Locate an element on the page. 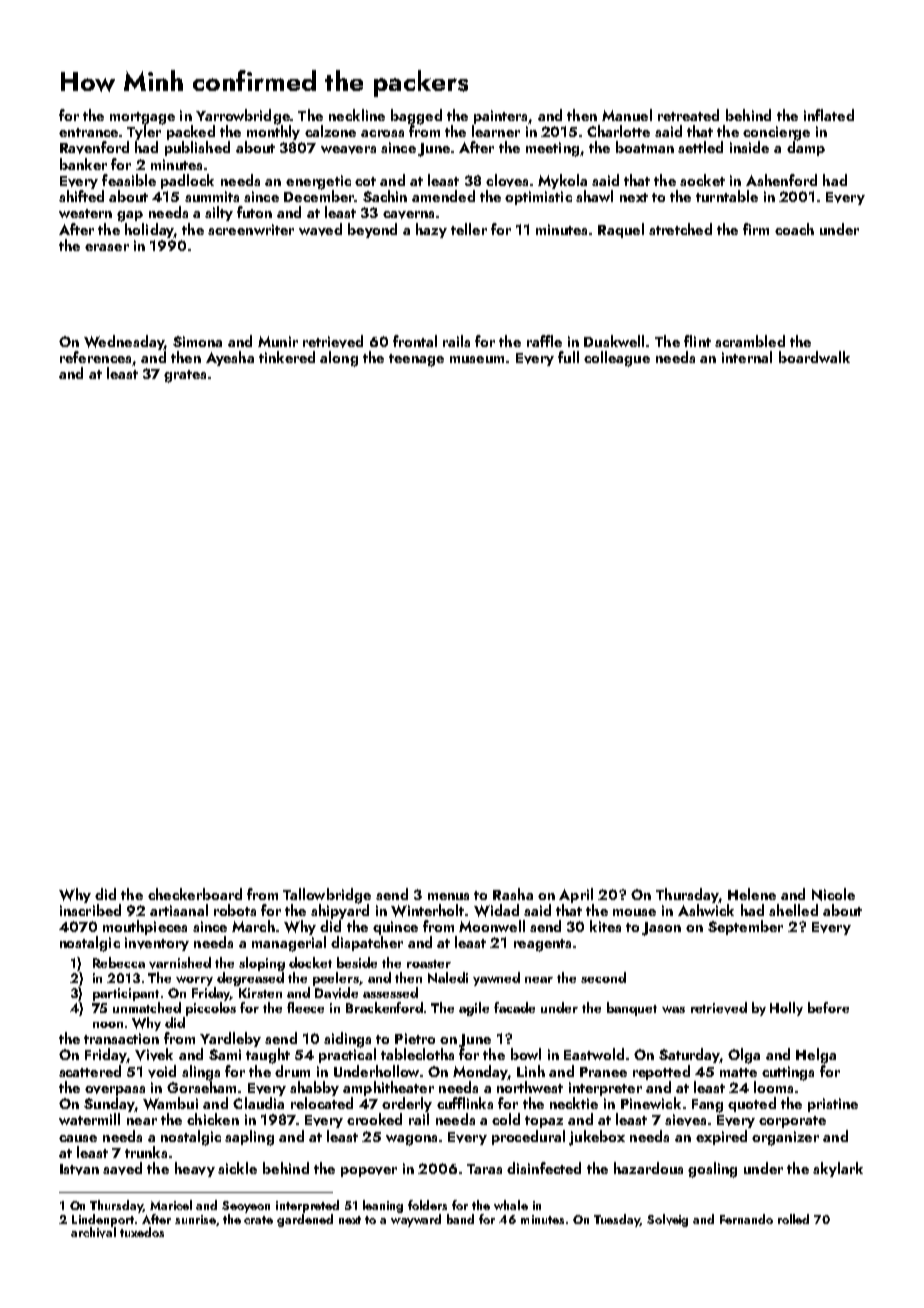 The width and height of the image is (924, 1308). grates is located at coordinates (185, 376).
